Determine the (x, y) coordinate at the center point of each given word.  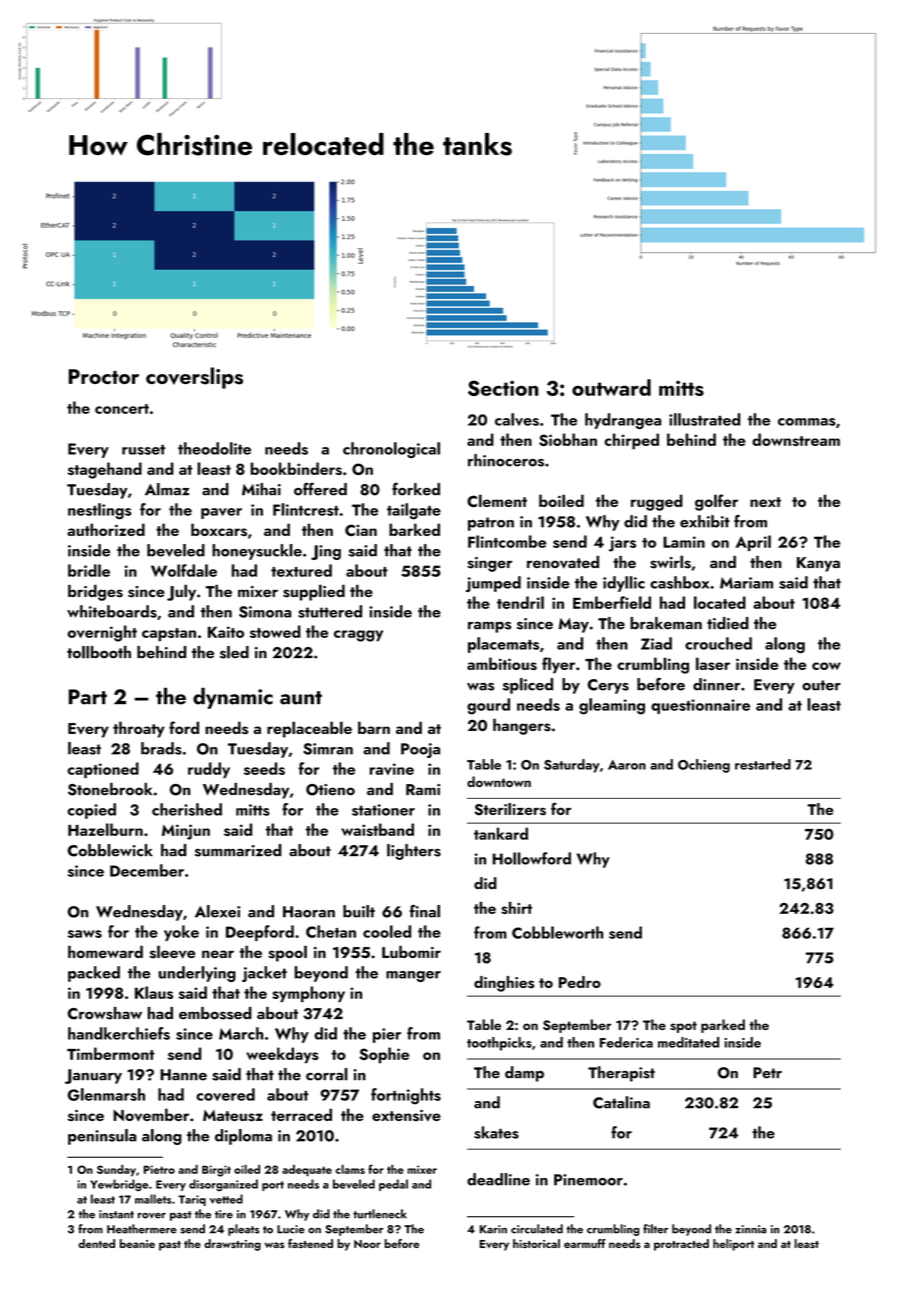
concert (122, 409)
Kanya (818, 564)
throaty (139, 729)
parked (723, 1026)
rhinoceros (506, 460)
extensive (406, 1115)
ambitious (502, 663)
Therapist (621, 1074)
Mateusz (233, 1115)
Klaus (154, 992)
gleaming (612, 706)
